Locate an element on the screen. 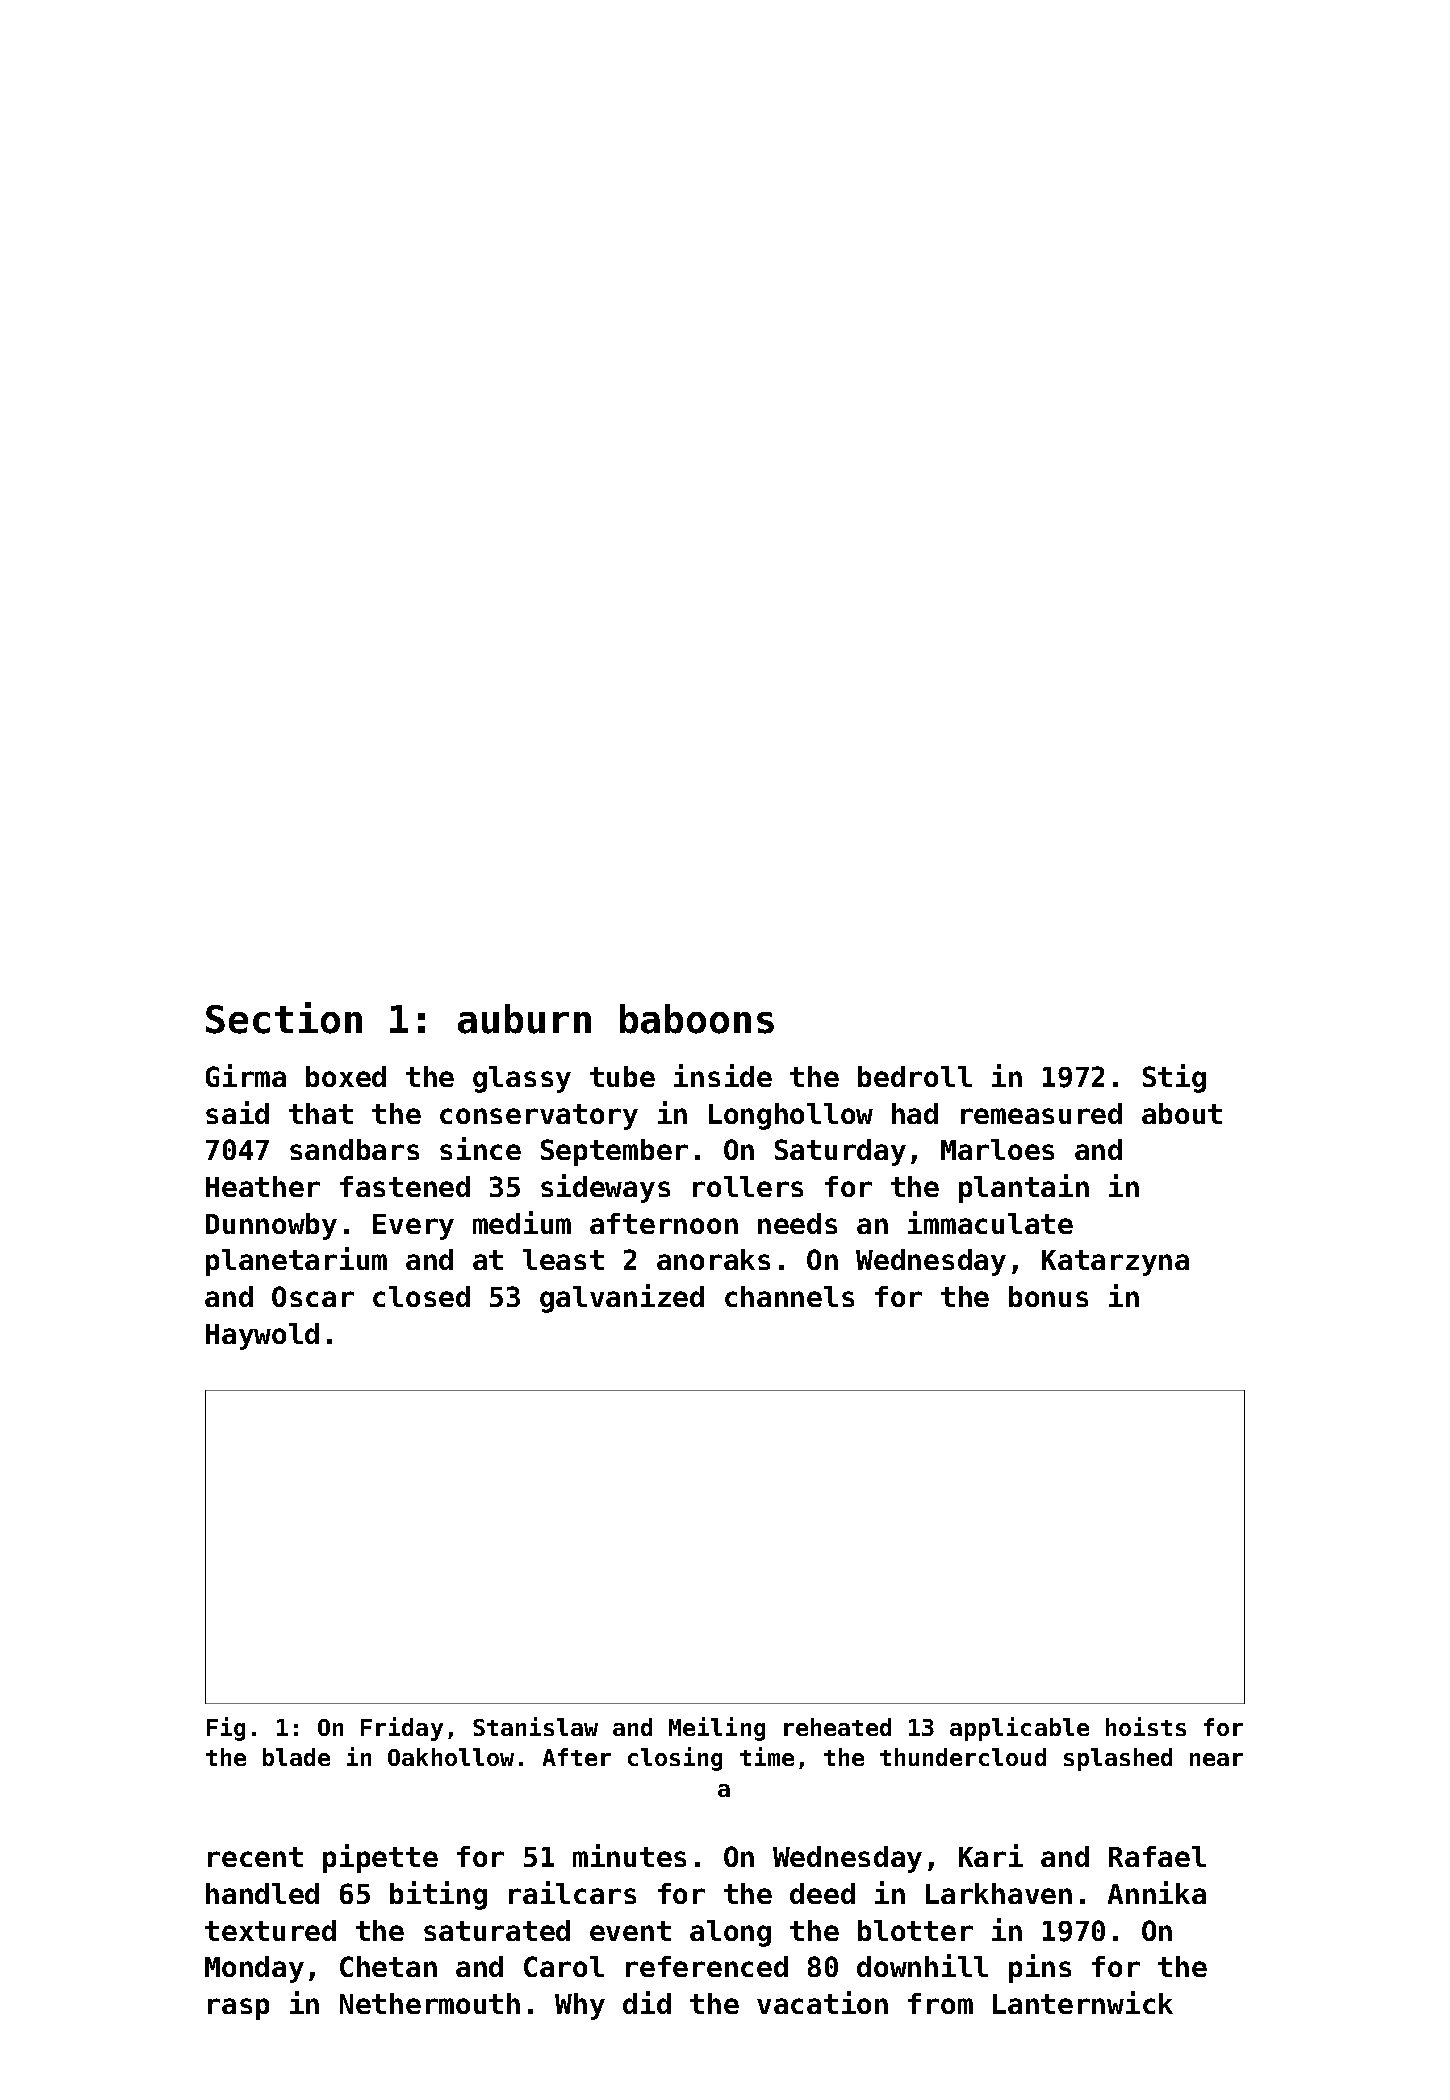 This screenshot has width=1450, height=2100. about is located at coordinates (1182, 1113).
